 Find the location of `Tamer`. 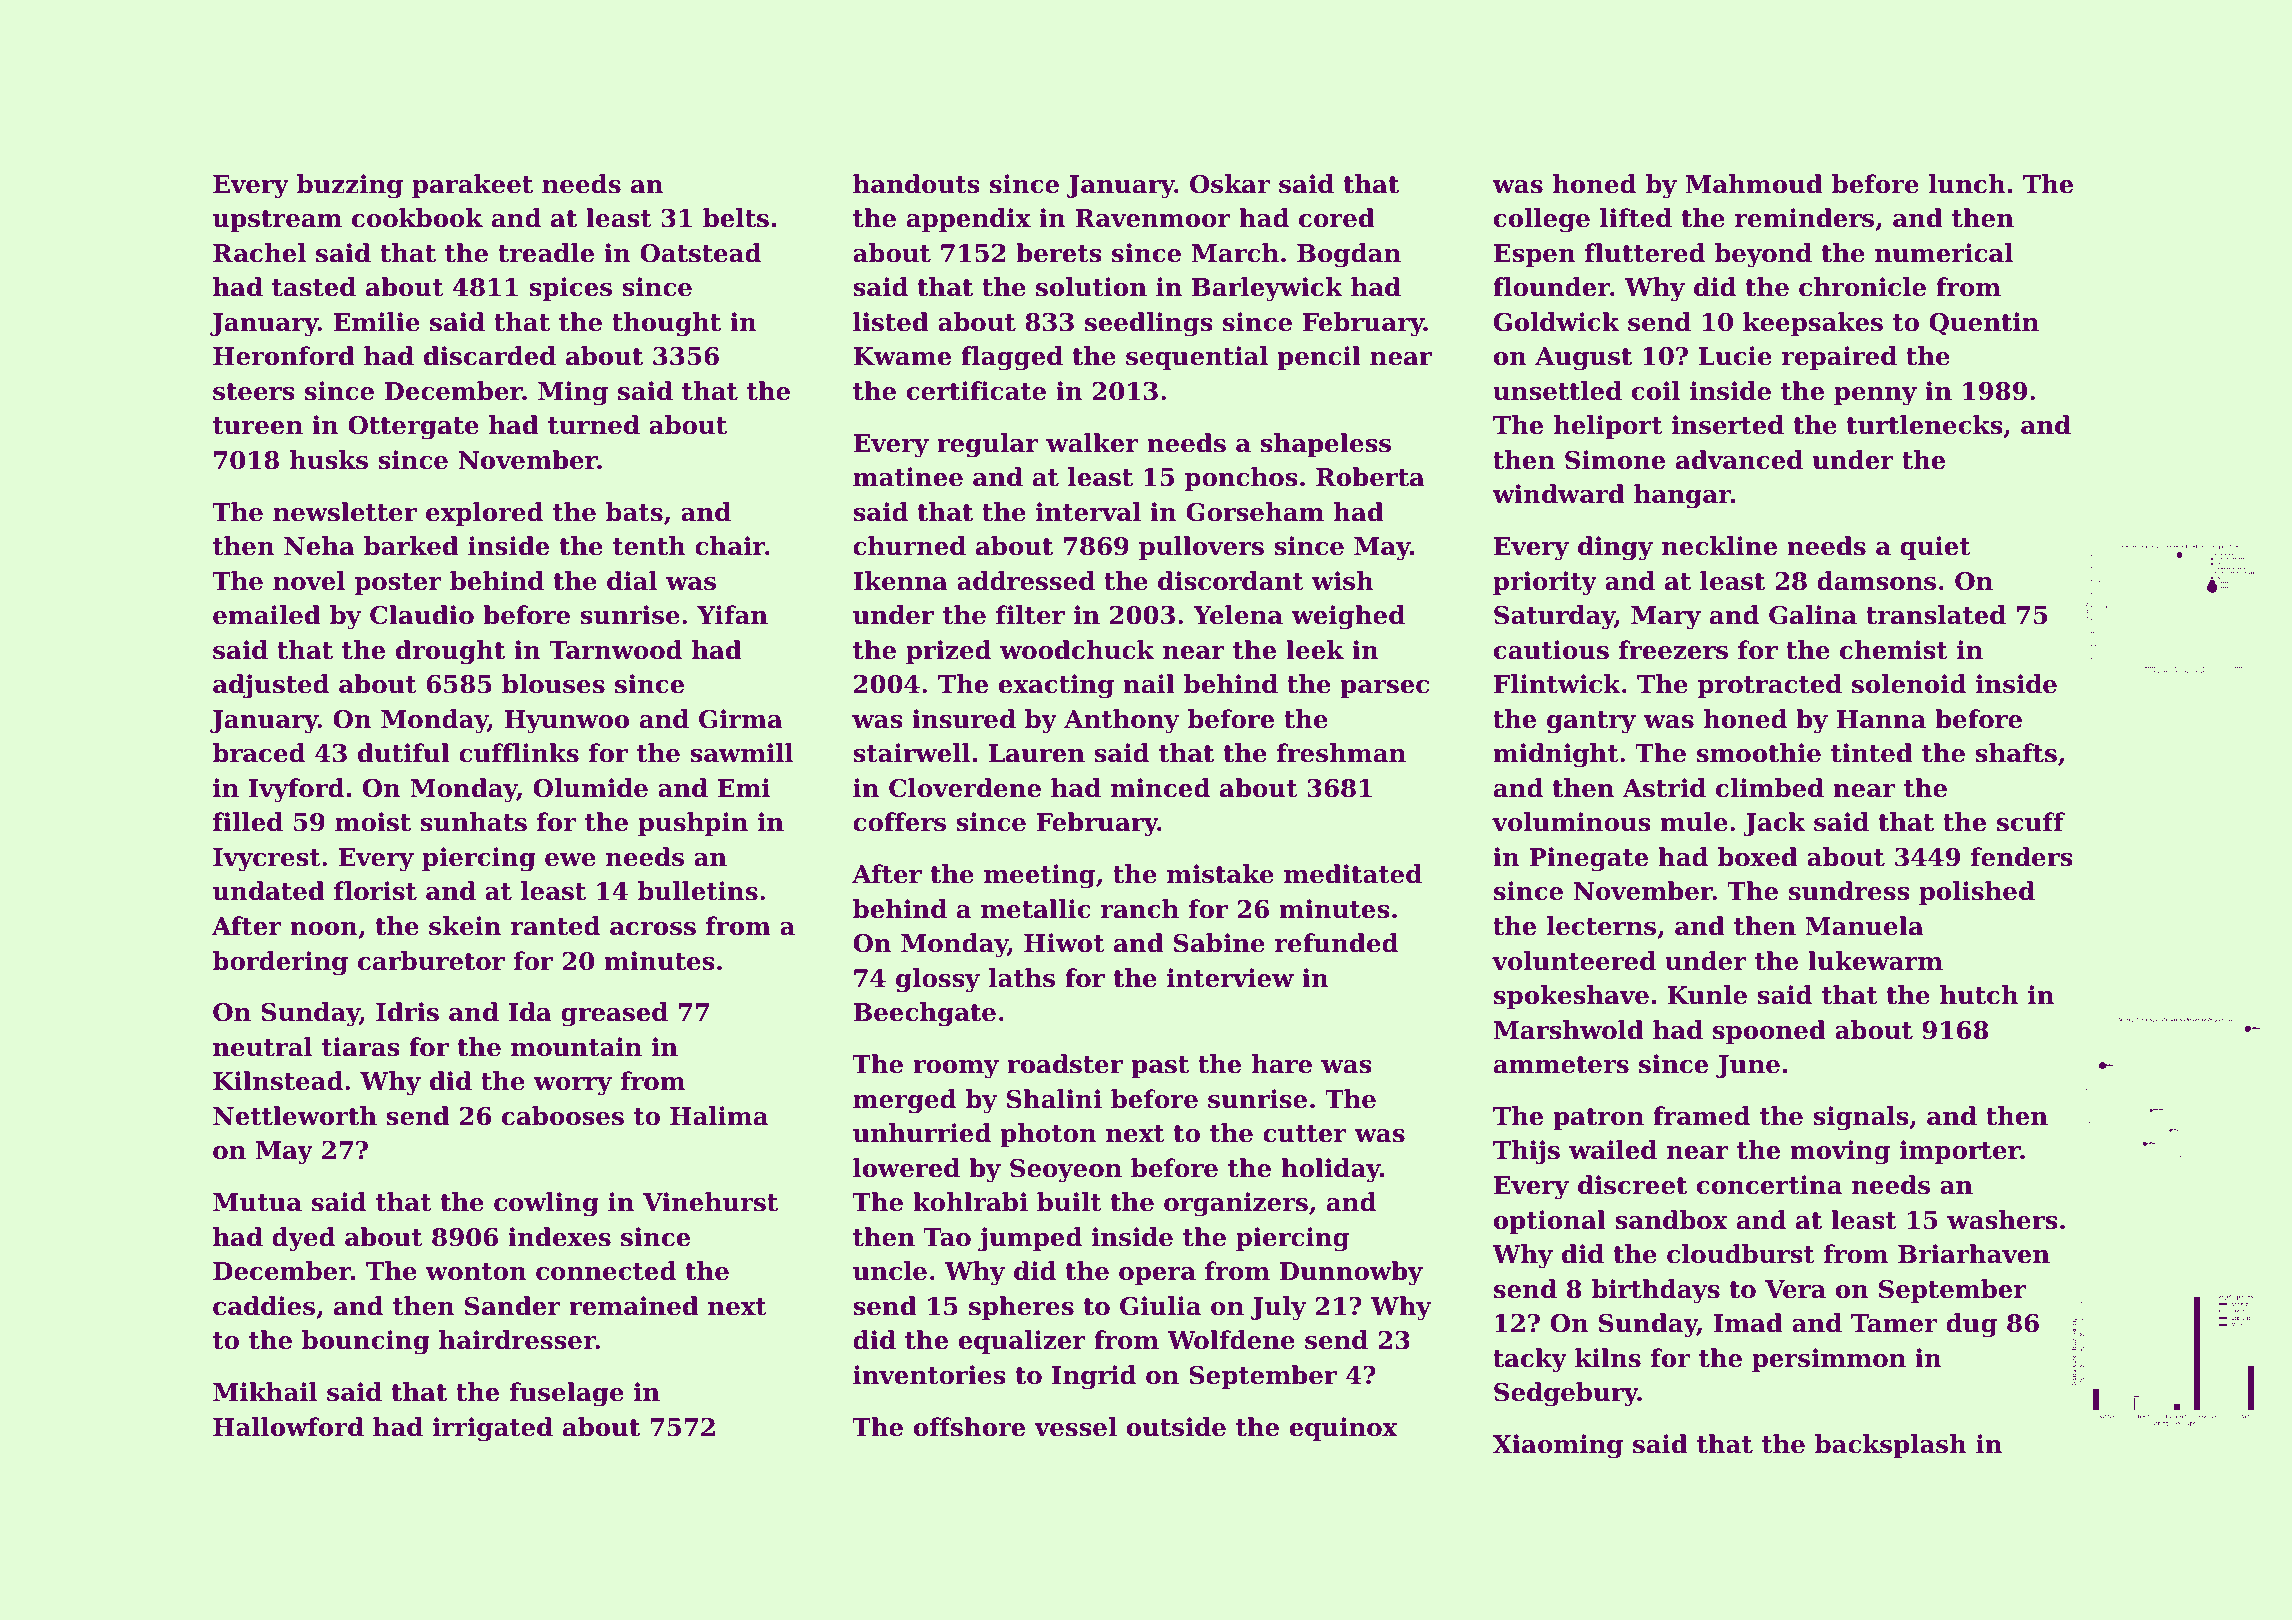

Tamer is located at coordinates (1894, 1323).
